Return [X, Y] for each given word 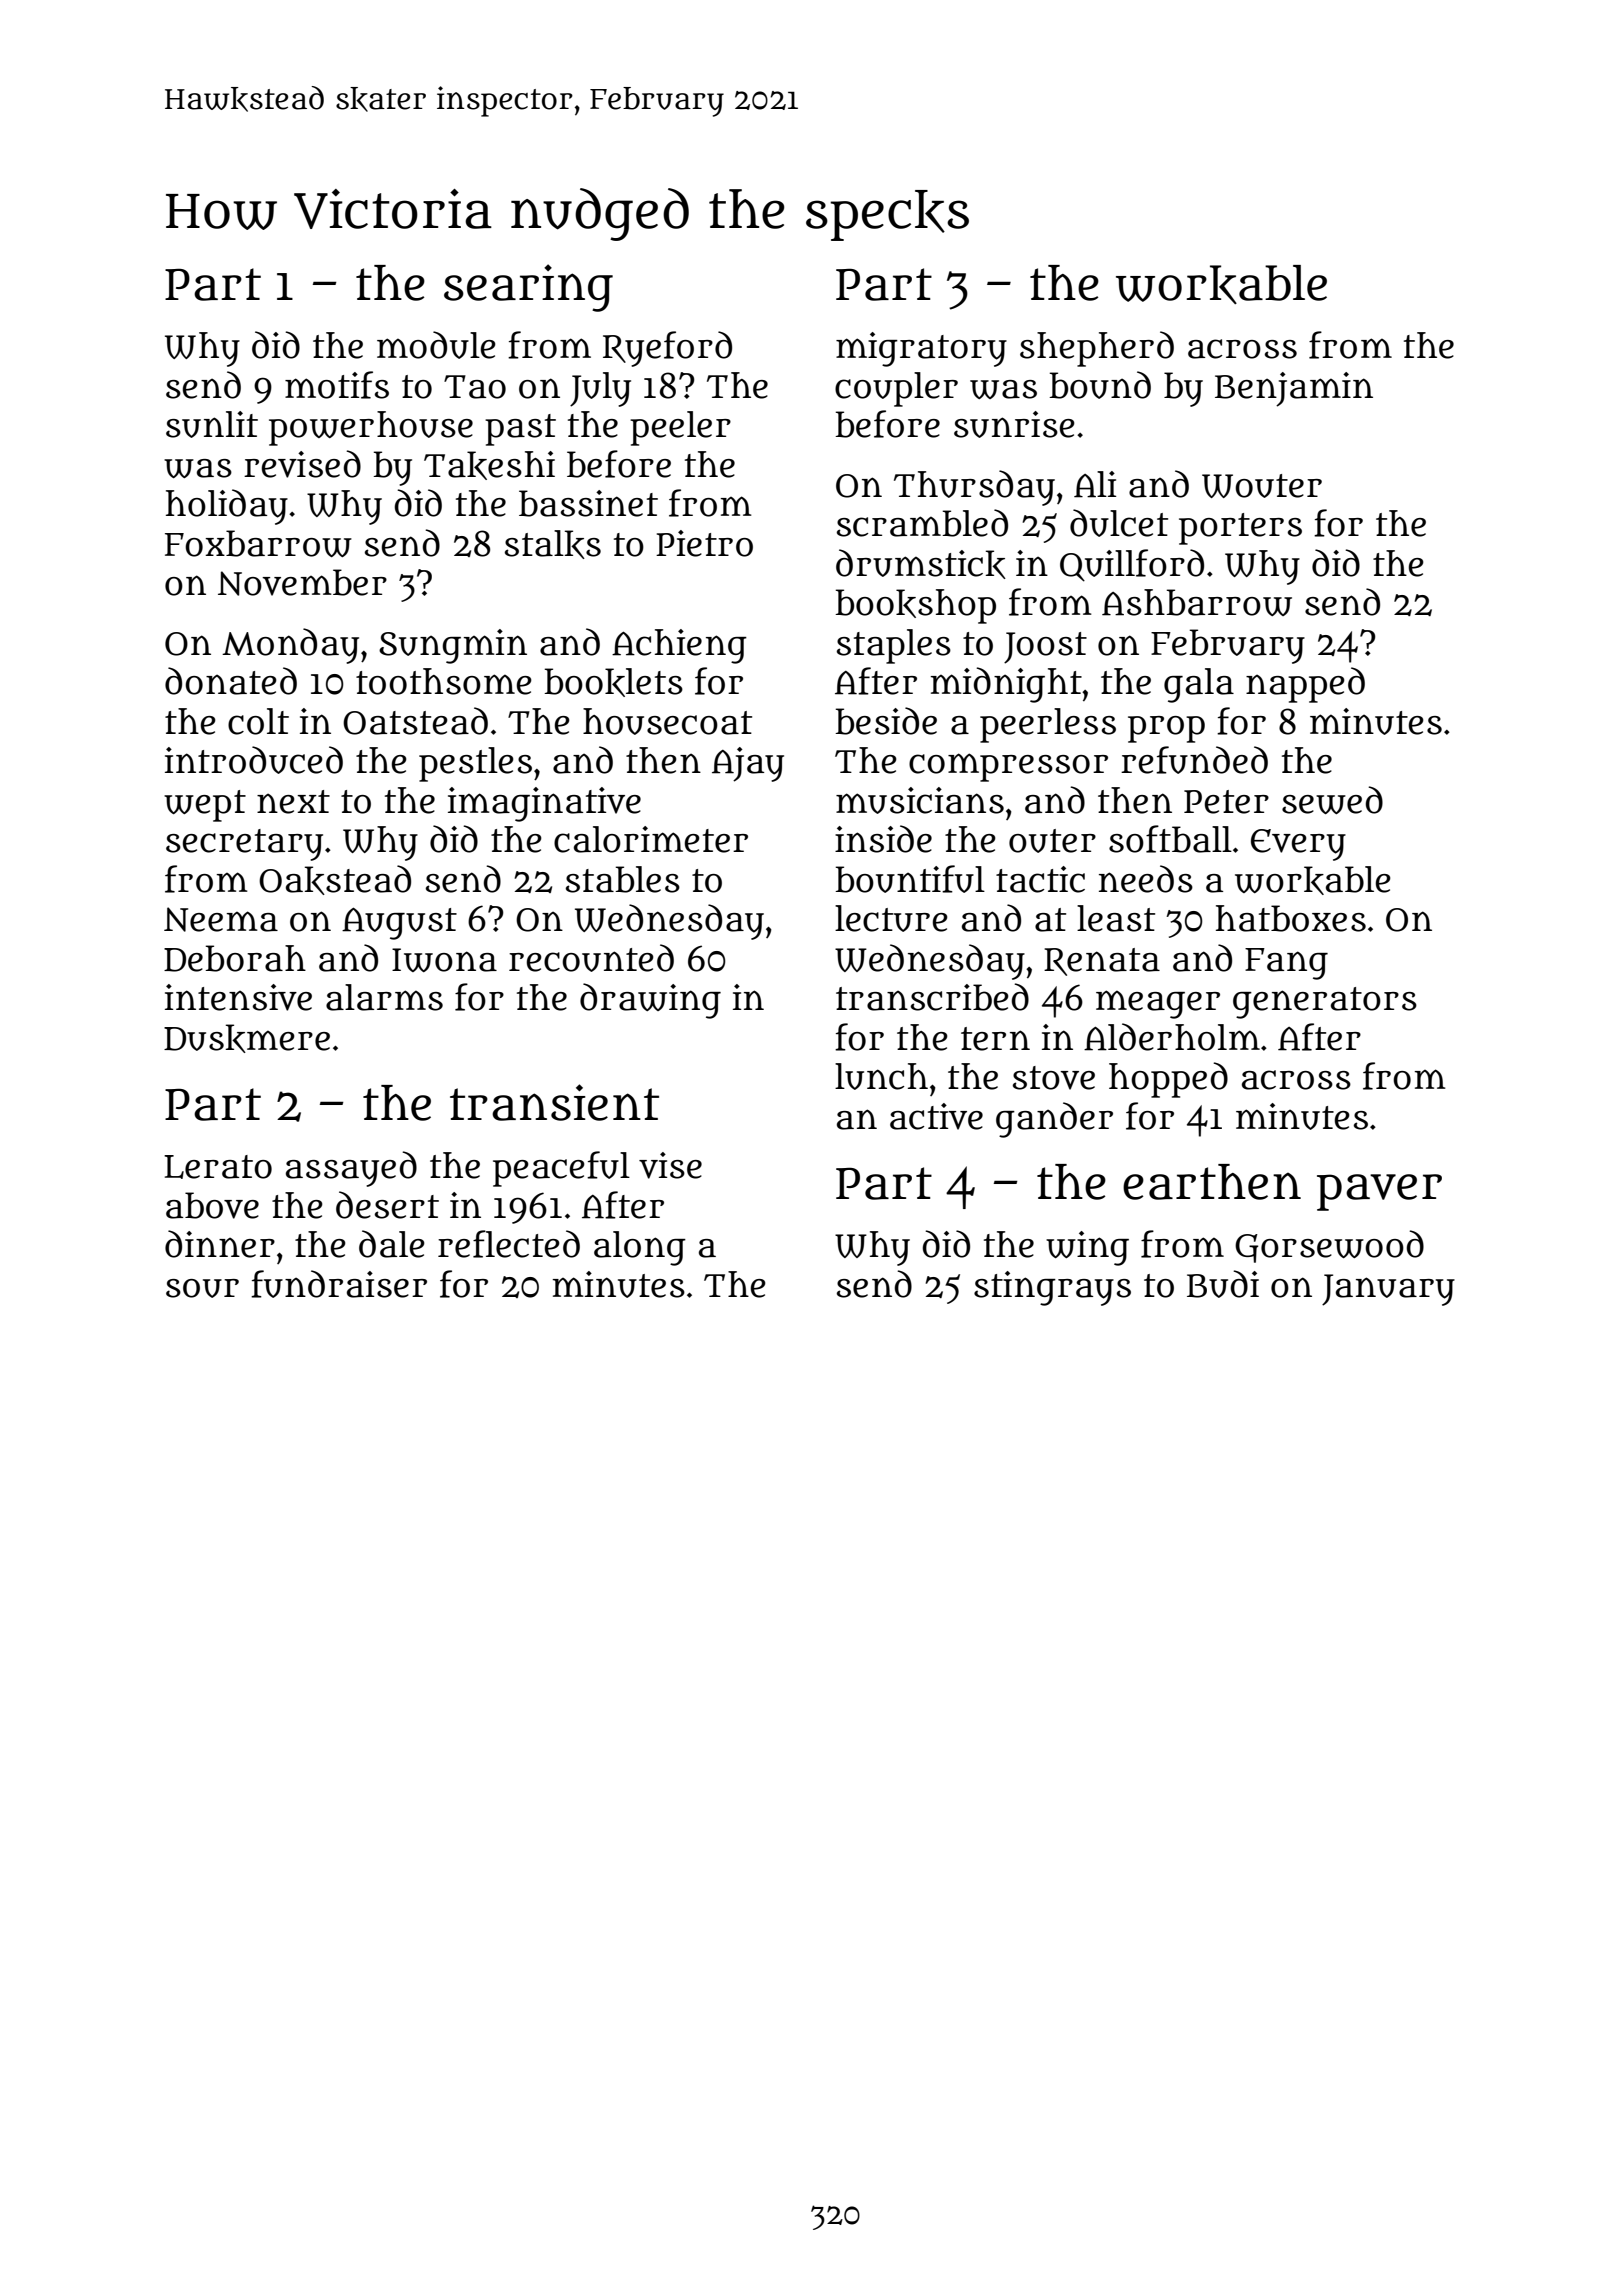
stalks [553, 544]
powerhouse [371, 428]
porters [1240, 529]
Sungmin [453, 646]
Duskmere [247, 1038]
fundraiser [339, 1284]
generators [1325, 1003]
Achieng [679, 646]
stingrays [1052, 1288]
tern [995, 1039]
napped [1305, 685]
